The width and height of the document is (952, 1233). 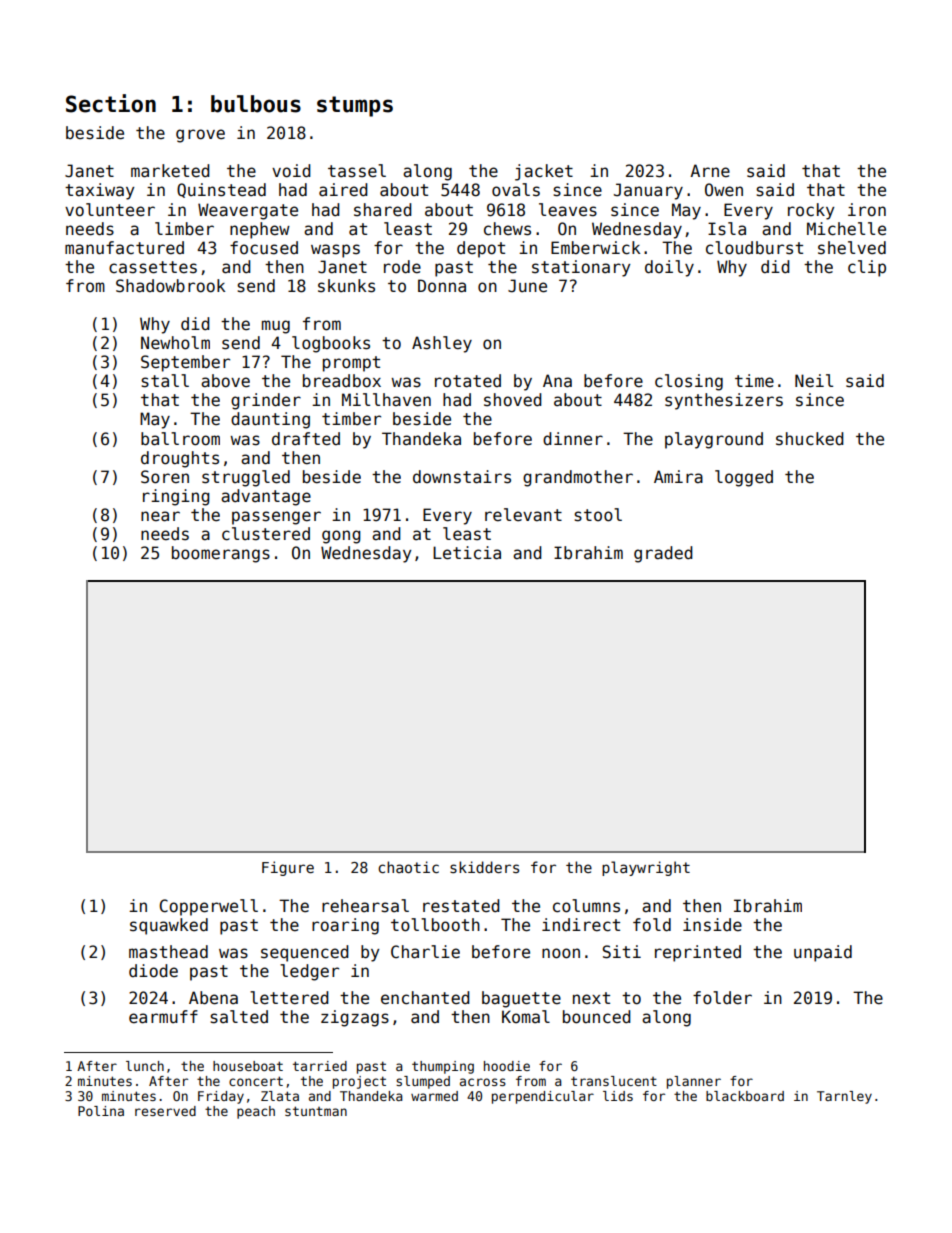 What do you see at coordinates (288, 868) in the document?
I see `Figure` at bounding box center [288, 868].
